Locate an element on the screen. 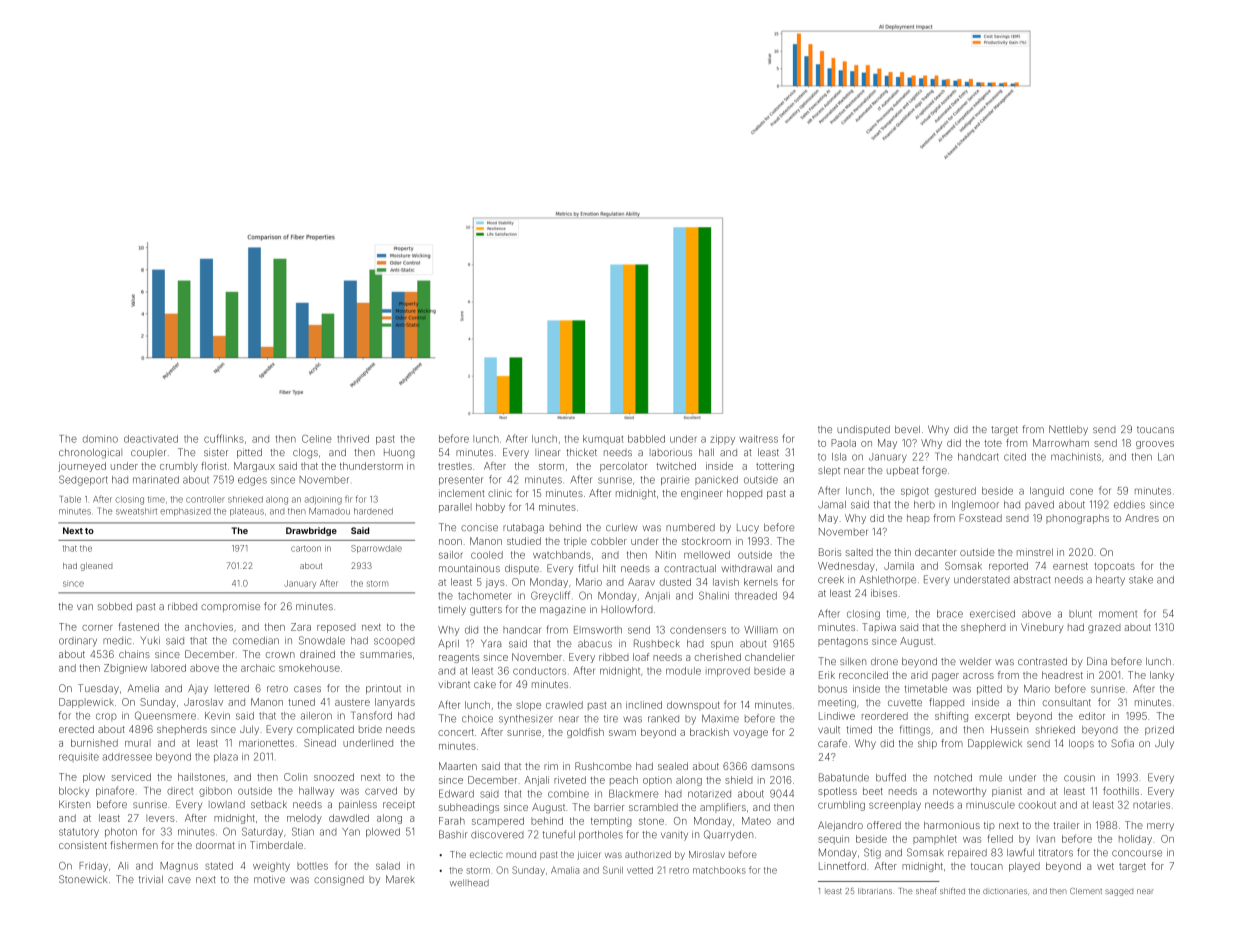 Image resolution: width=1233 pixels, height=952 pixels. bevel is located at coordinates (907, 429).
